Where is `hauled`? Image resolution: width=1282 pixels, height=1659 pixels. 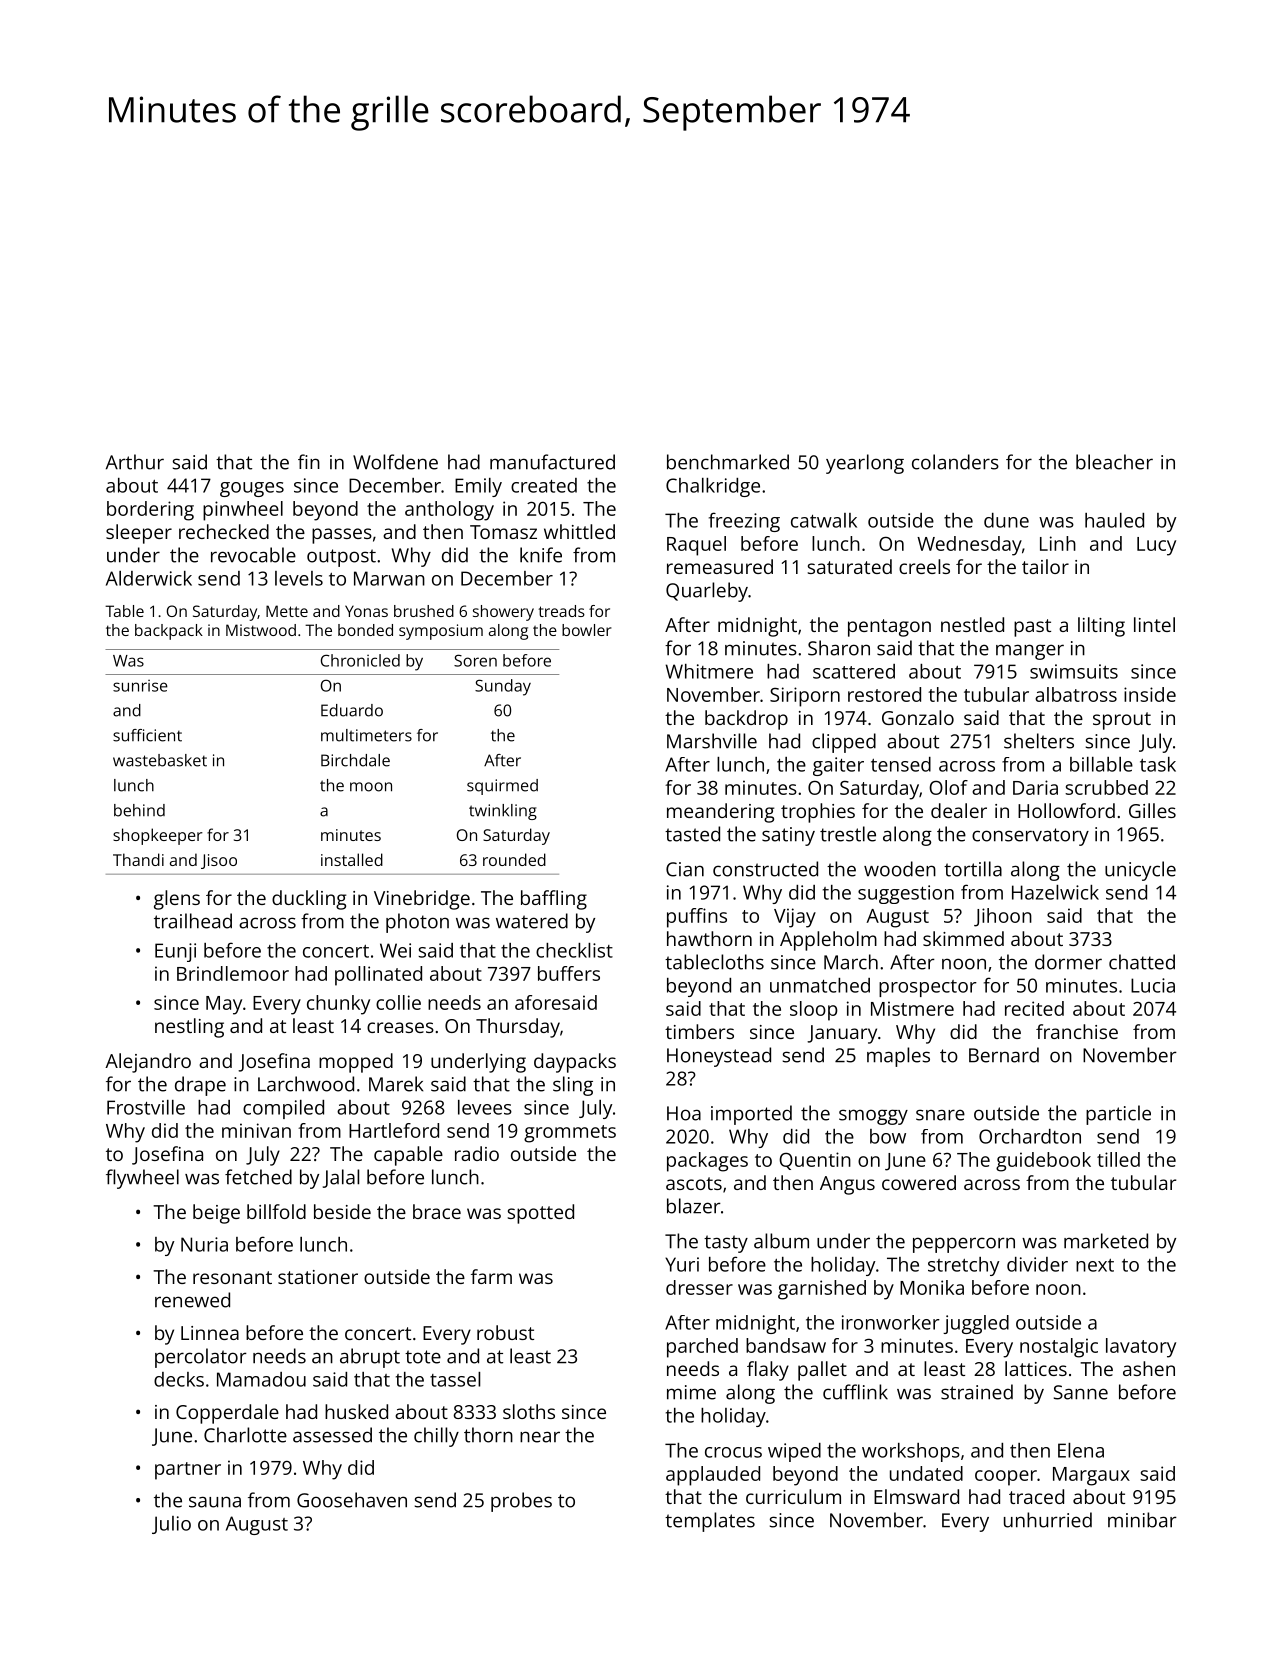
hauled is located at coordinates (1114, 520).
